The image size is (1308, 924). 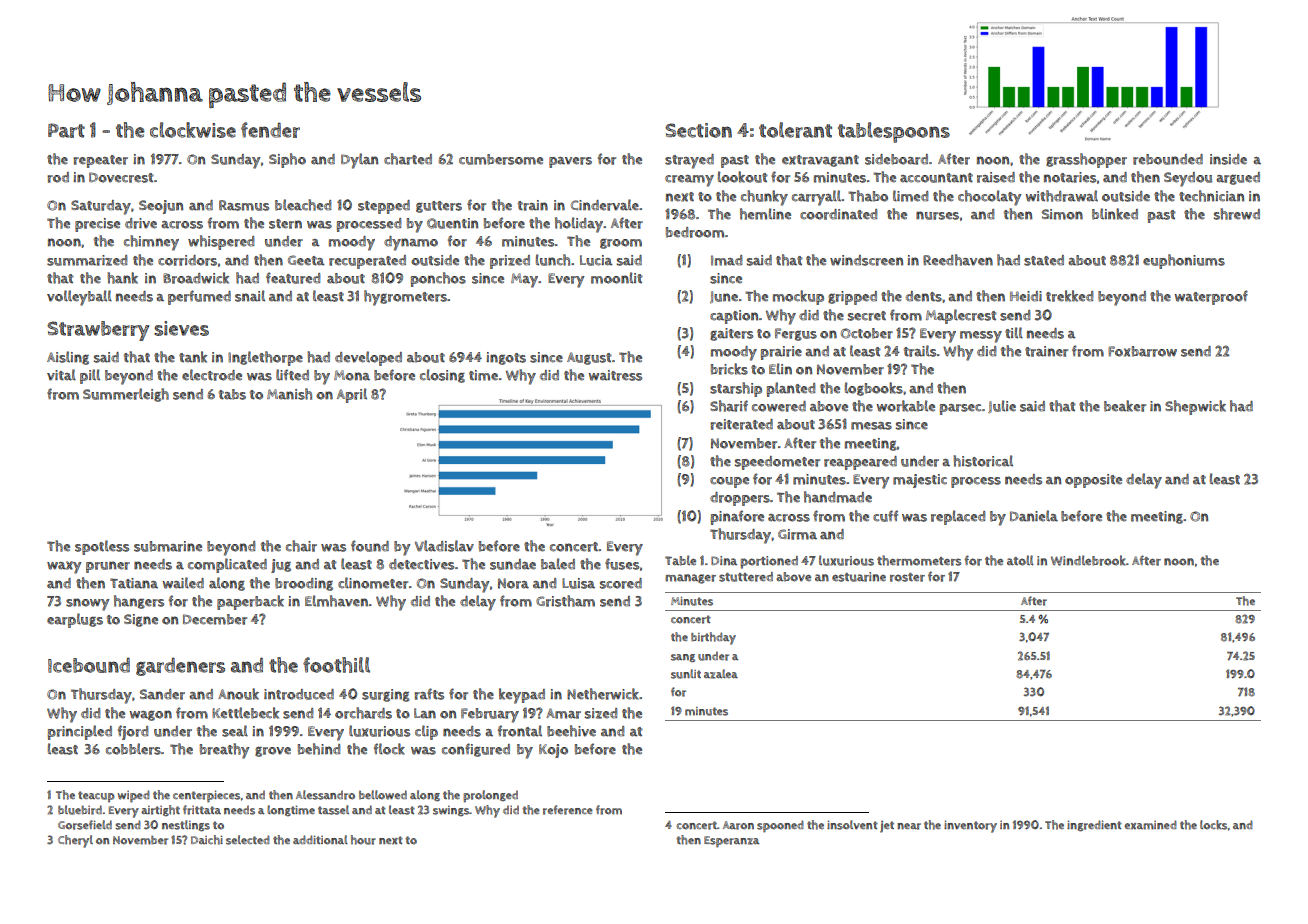 I want to click on Sipho, so click(x=287, y=160).
